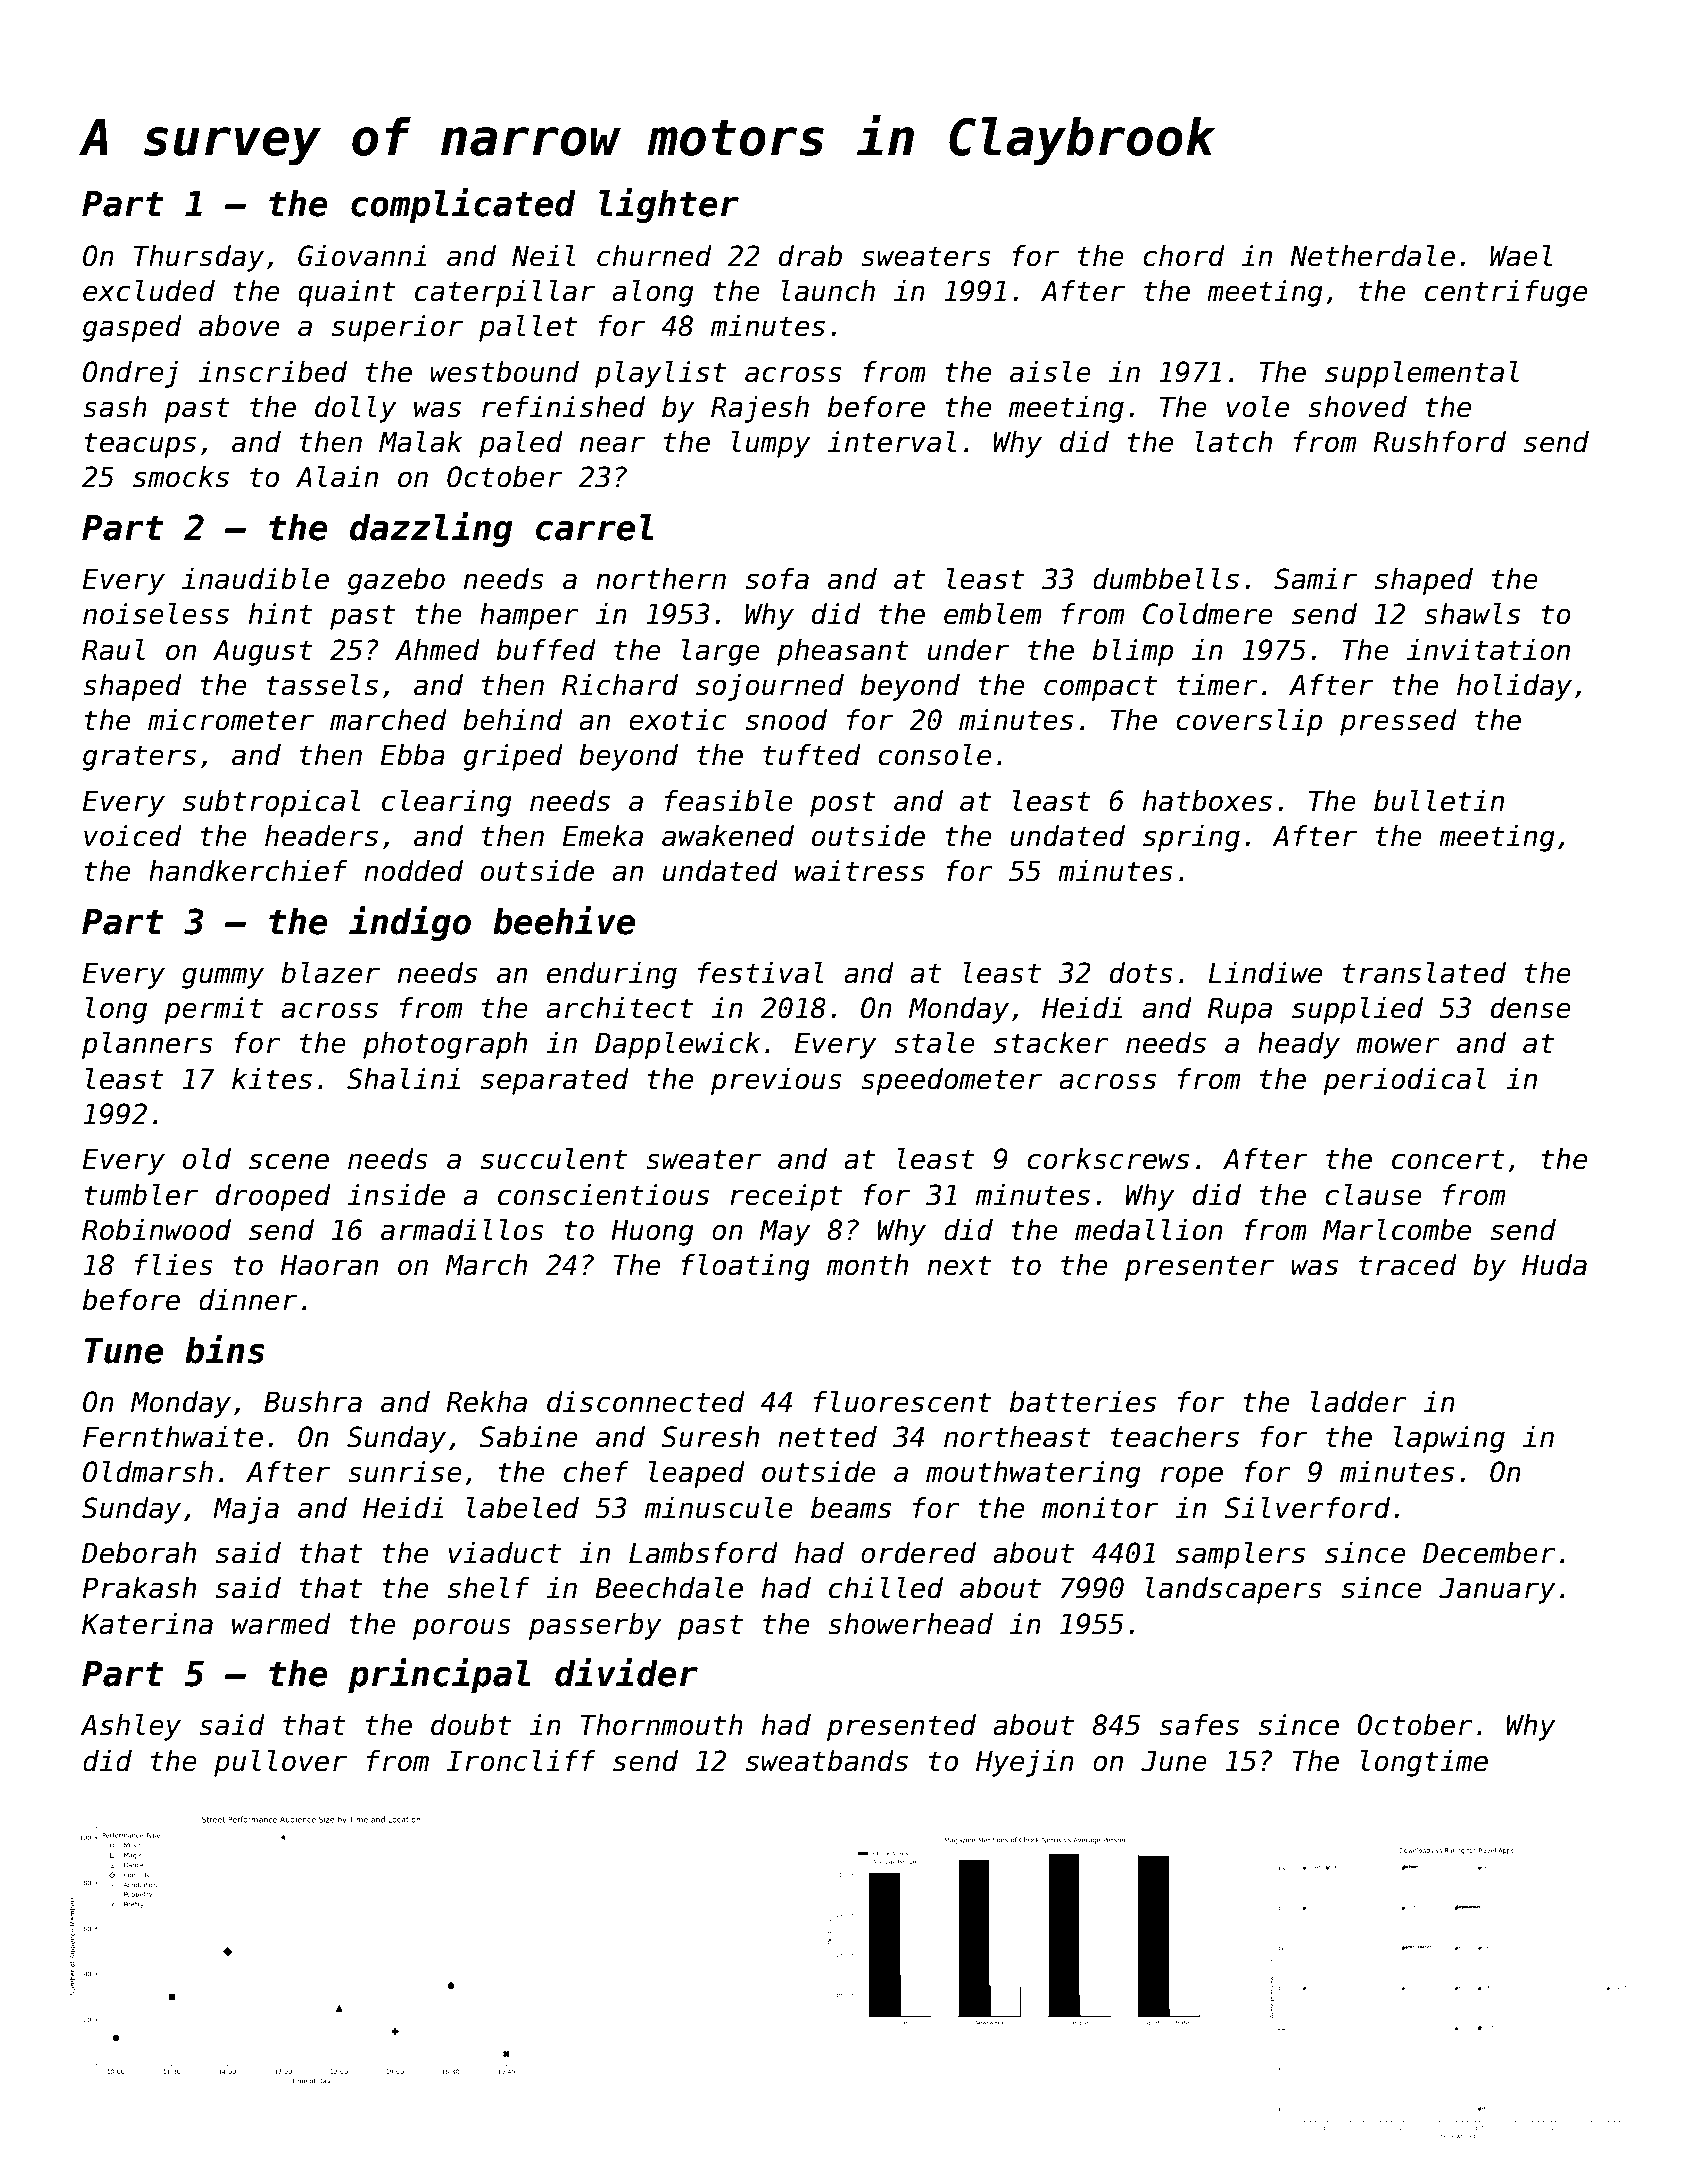 The image size is (1683, 2178). Describe the element at coordinates (595, 527) in the screenshot. I see `carrel` at that location.
